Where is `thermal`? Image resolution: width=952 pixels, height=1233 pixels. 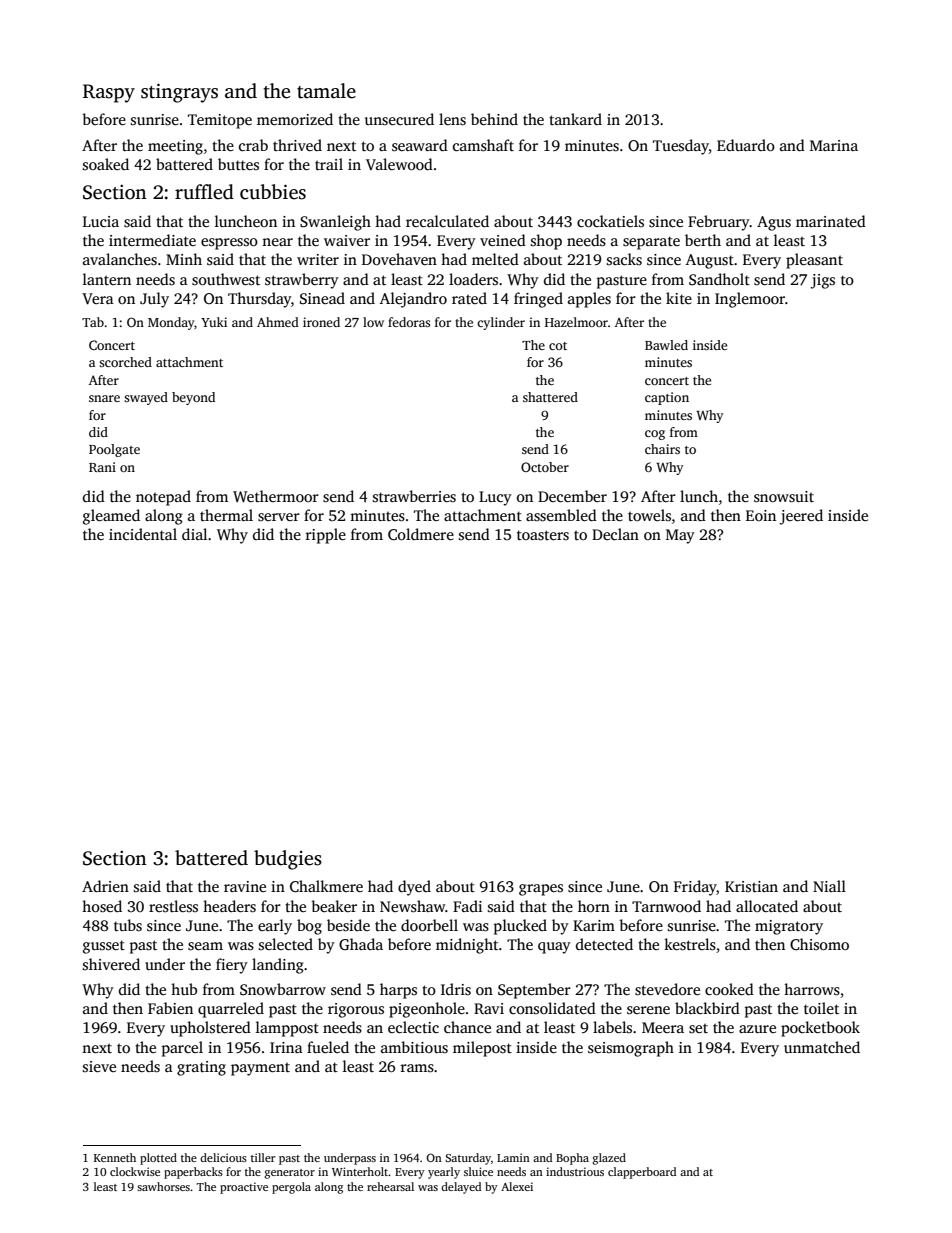 thermal is located at coordinates (226, 515).
